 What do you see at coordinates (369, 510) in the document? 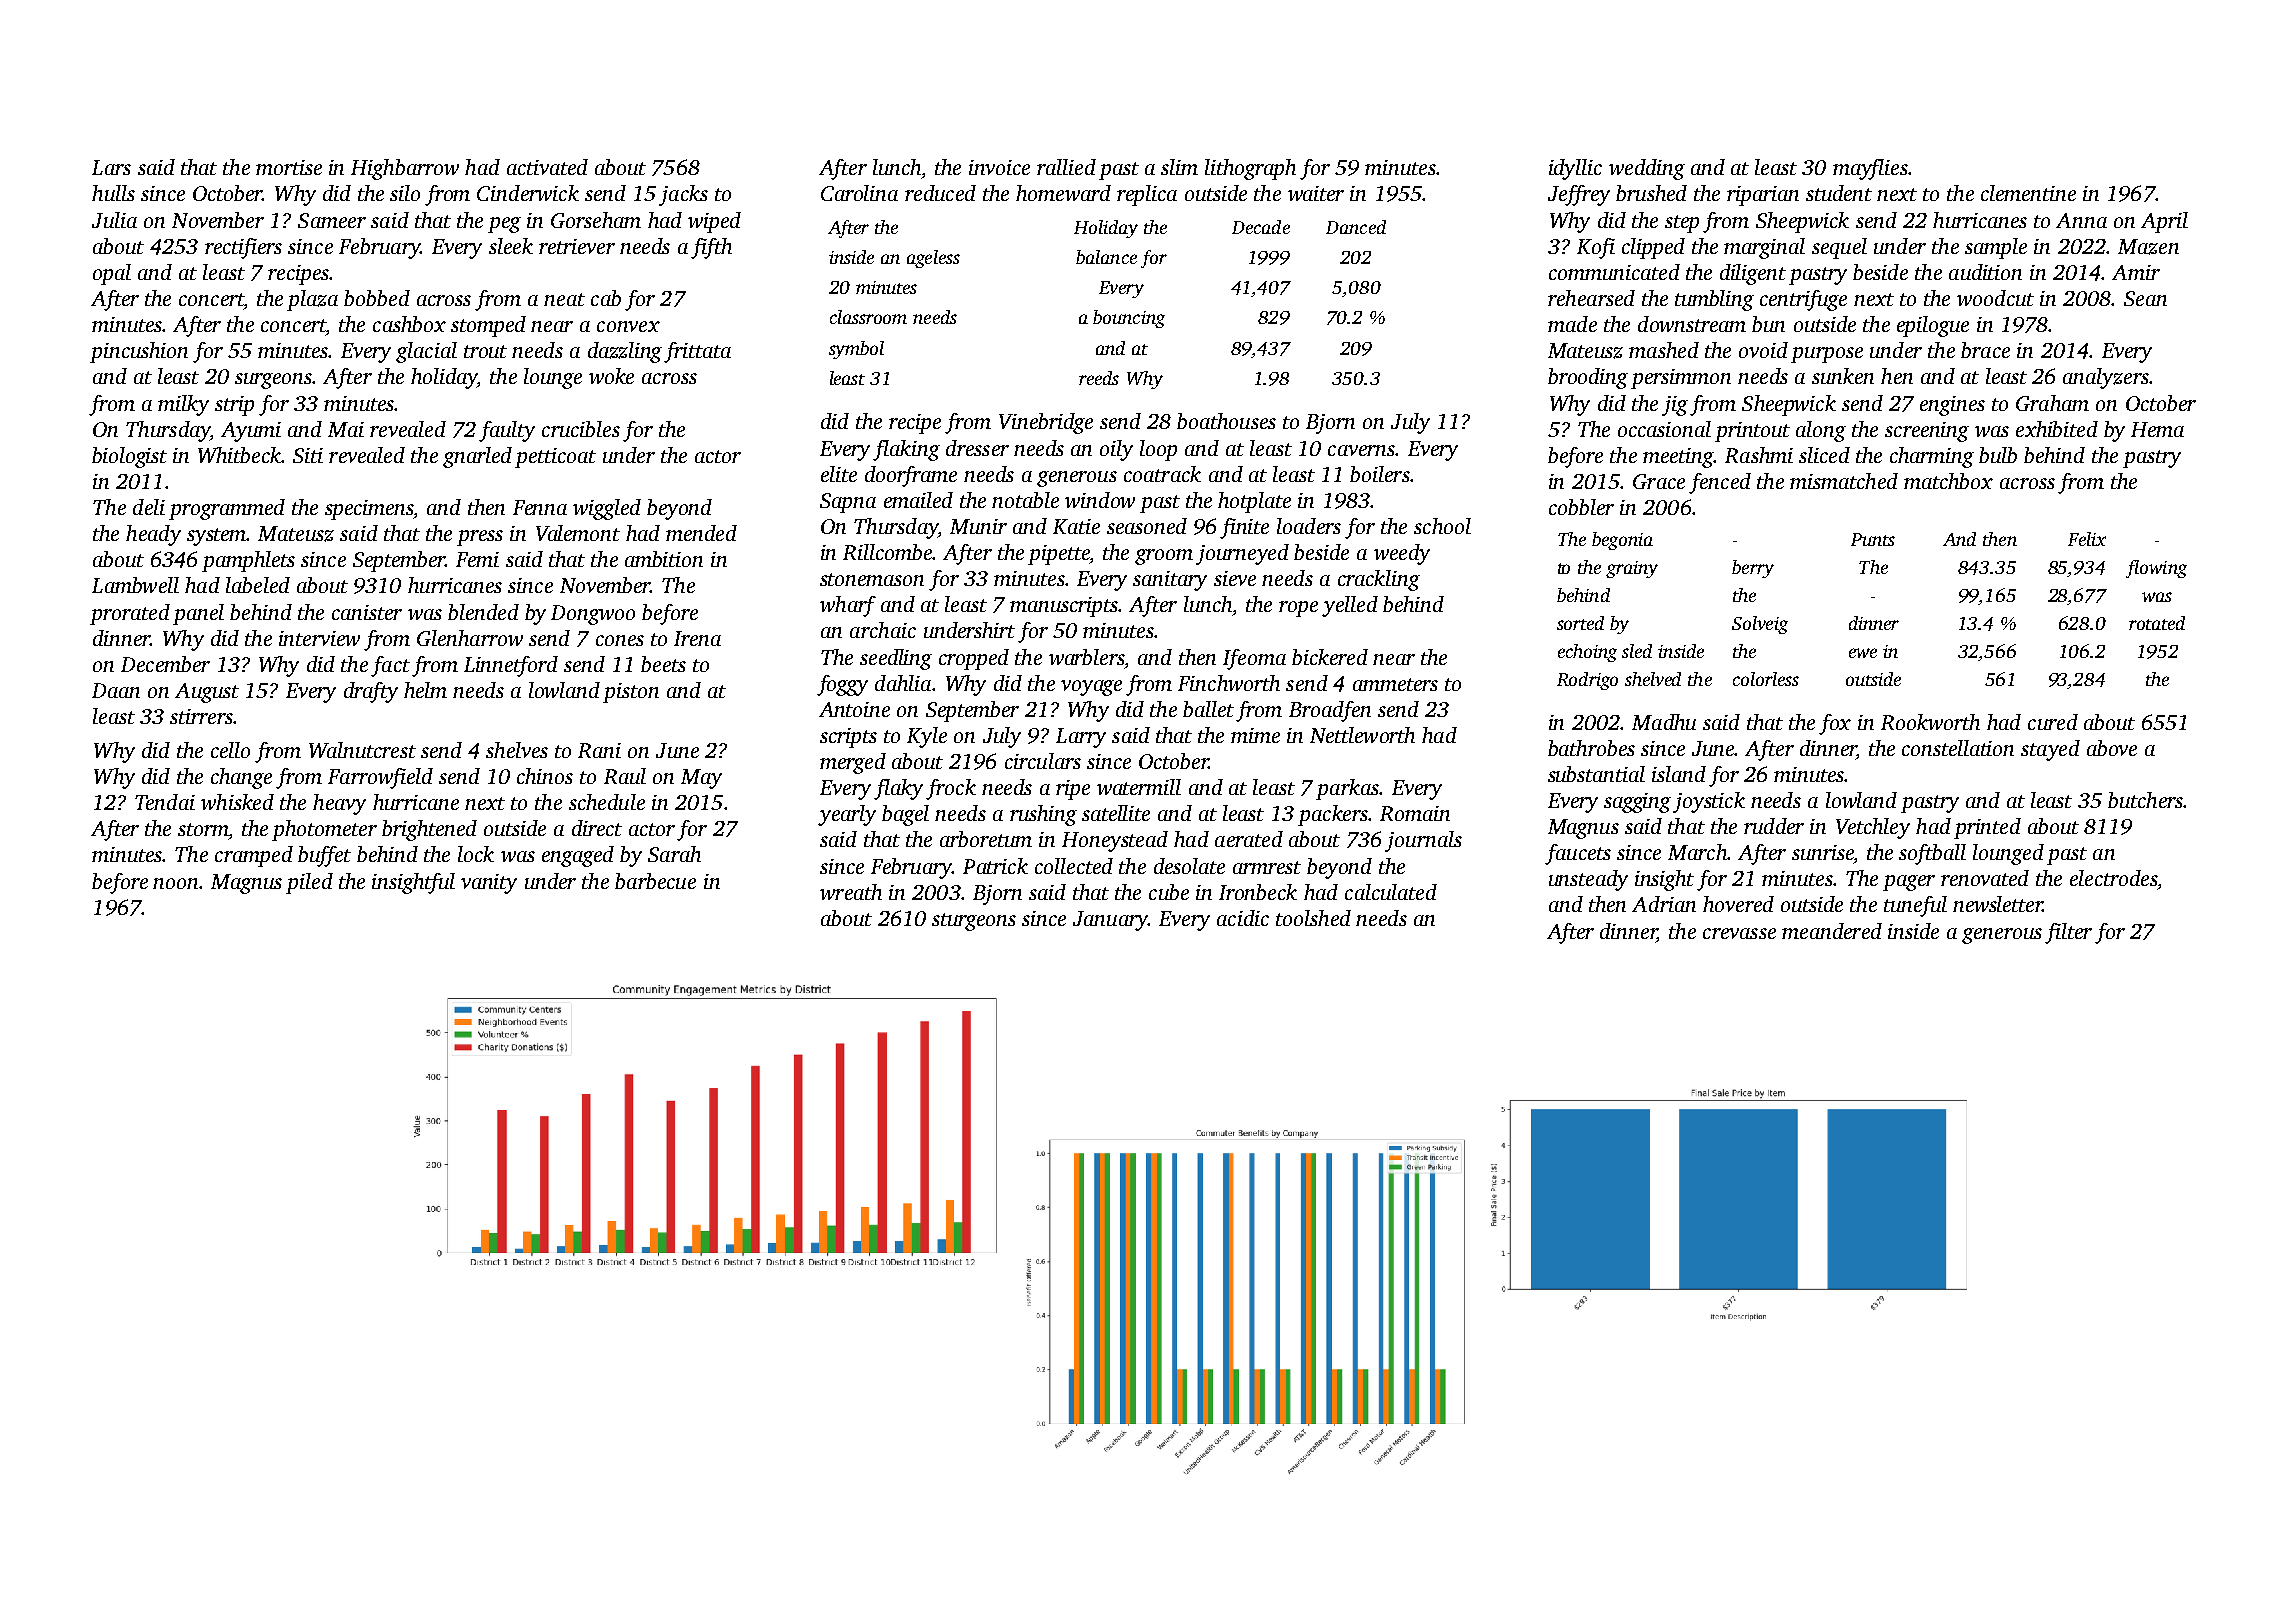
I see `specimens` at bounding box center [369, 510].
